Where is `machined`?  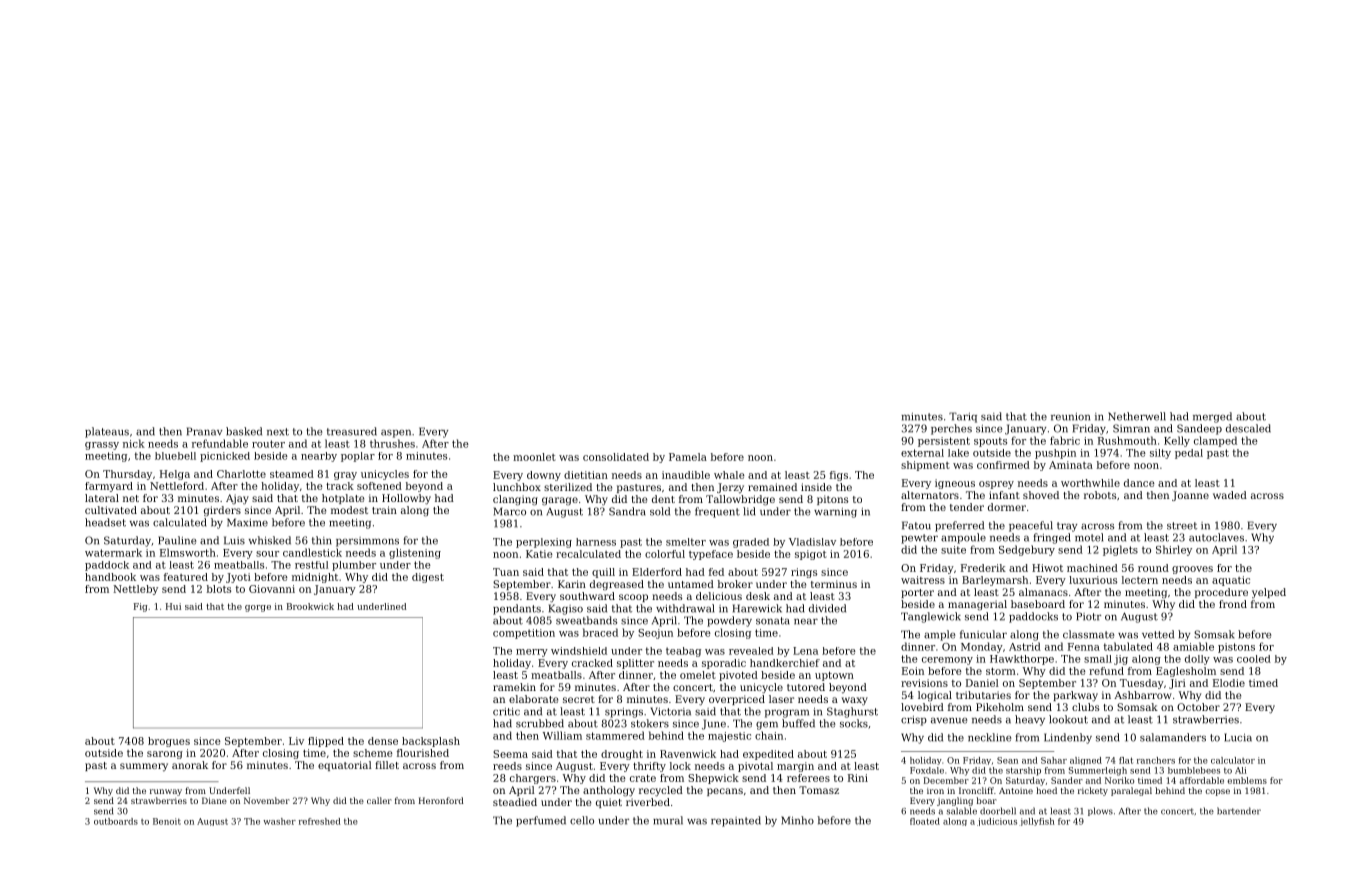 machined is located at coordinates (1092, 568).
